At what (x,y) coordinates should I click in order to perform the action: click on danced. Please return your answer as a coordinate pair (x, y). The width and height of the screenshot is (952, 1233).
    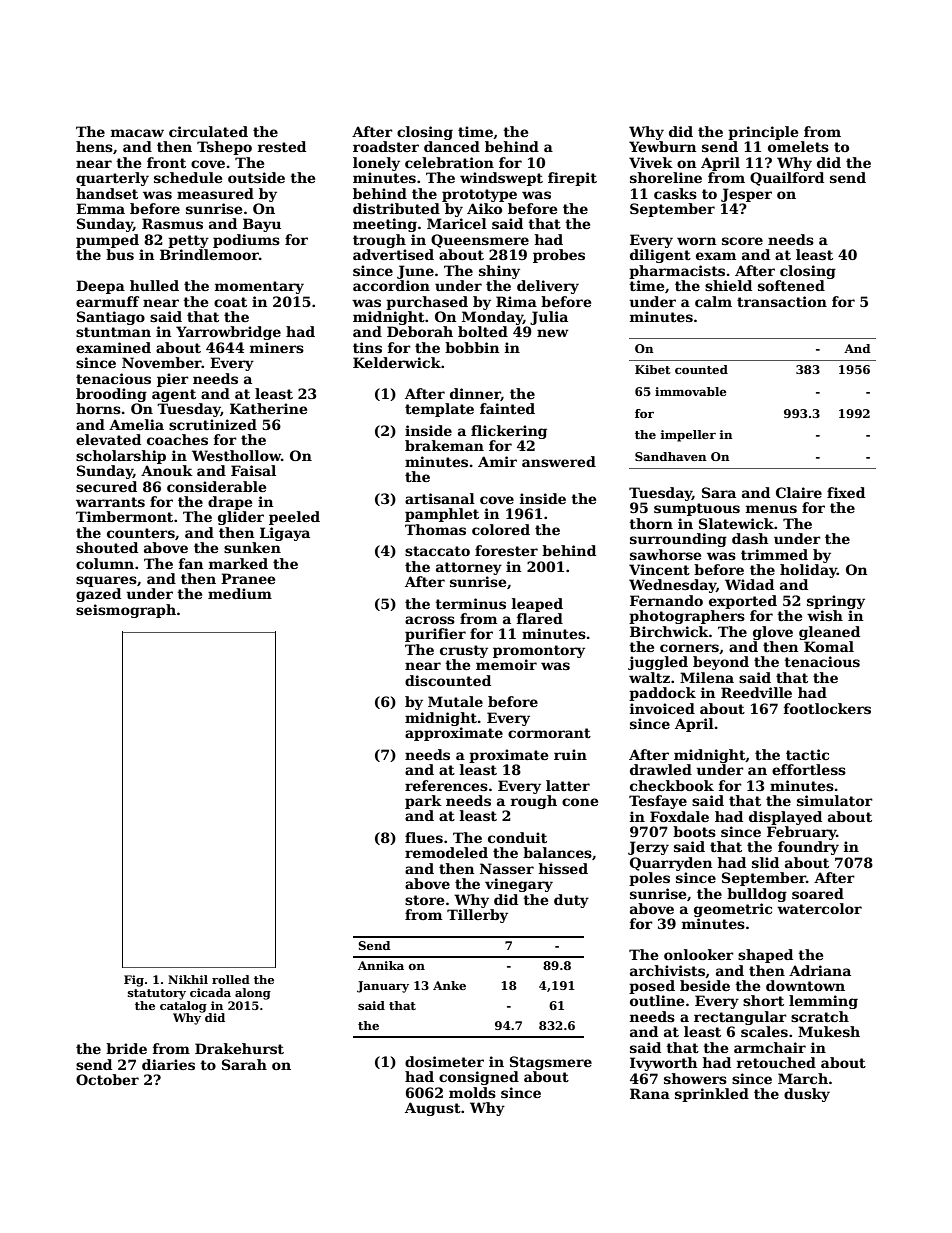
    Looking at the image, I should click on (452, 146).
